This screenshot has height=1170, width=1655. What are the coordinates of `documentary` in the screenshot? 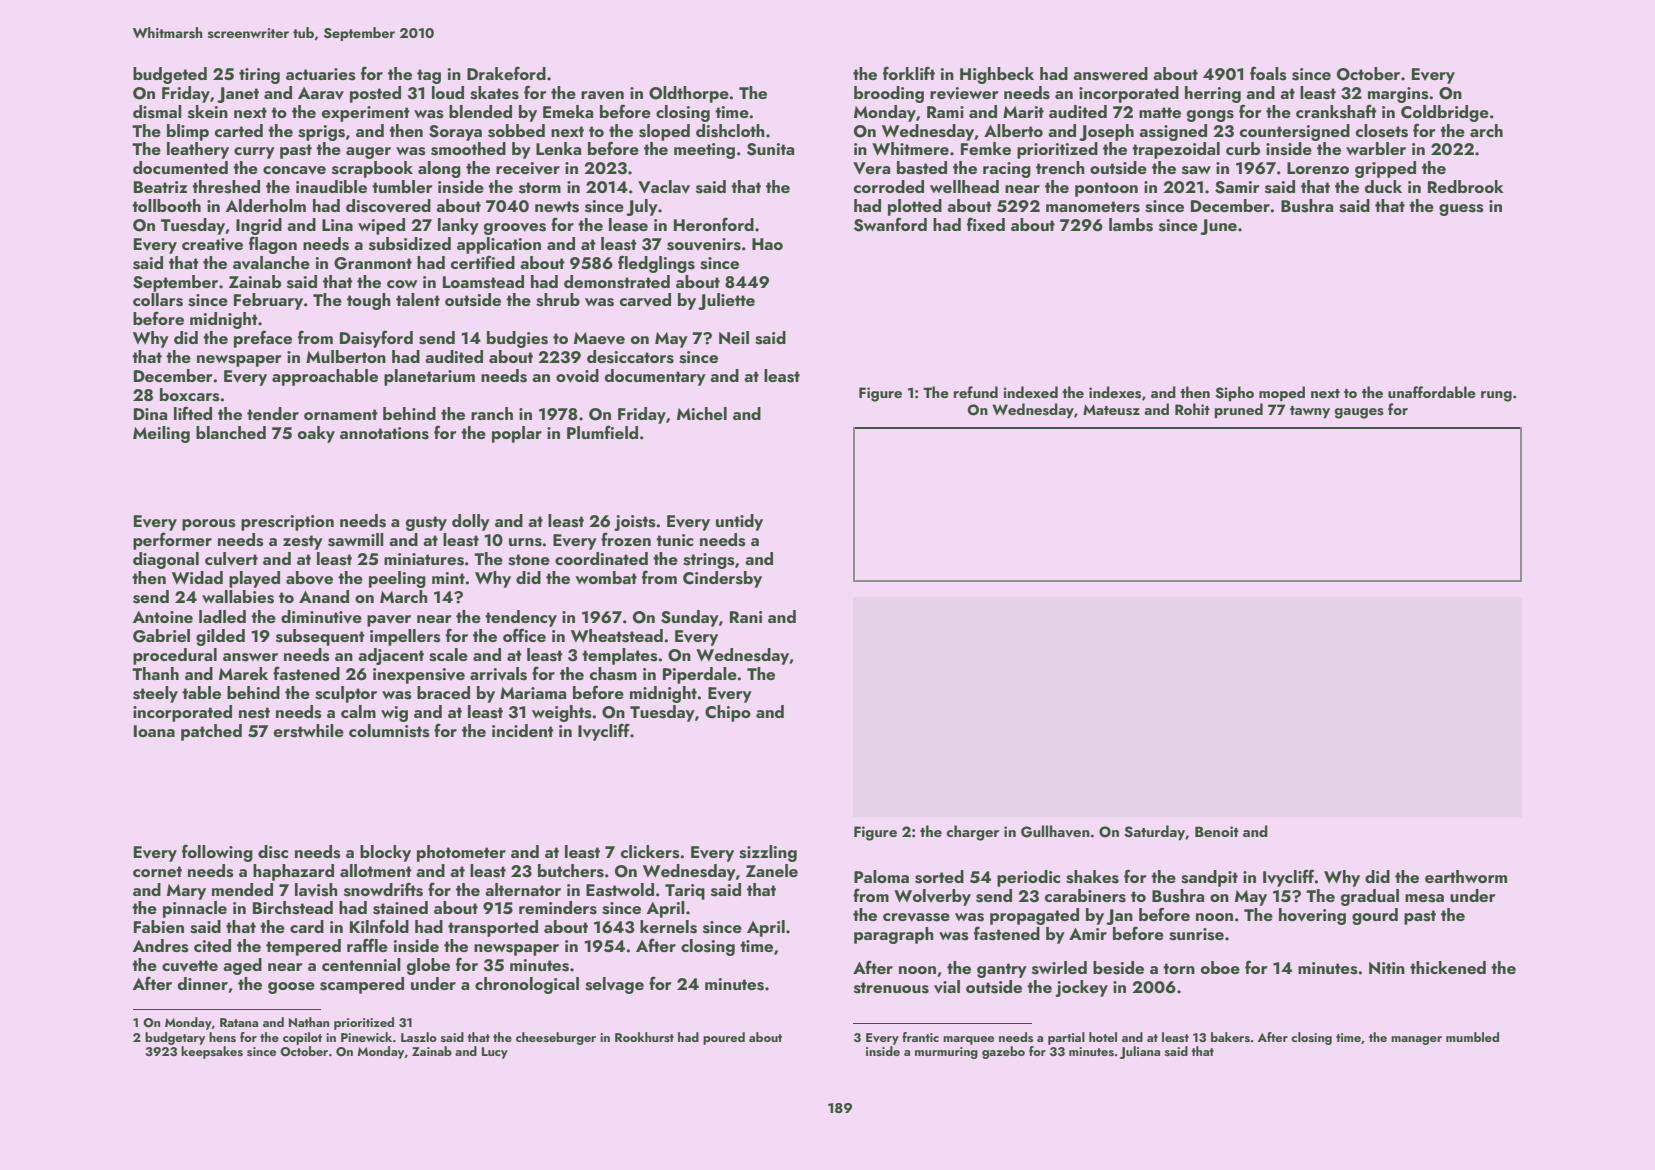 It's located at (655, 377).
